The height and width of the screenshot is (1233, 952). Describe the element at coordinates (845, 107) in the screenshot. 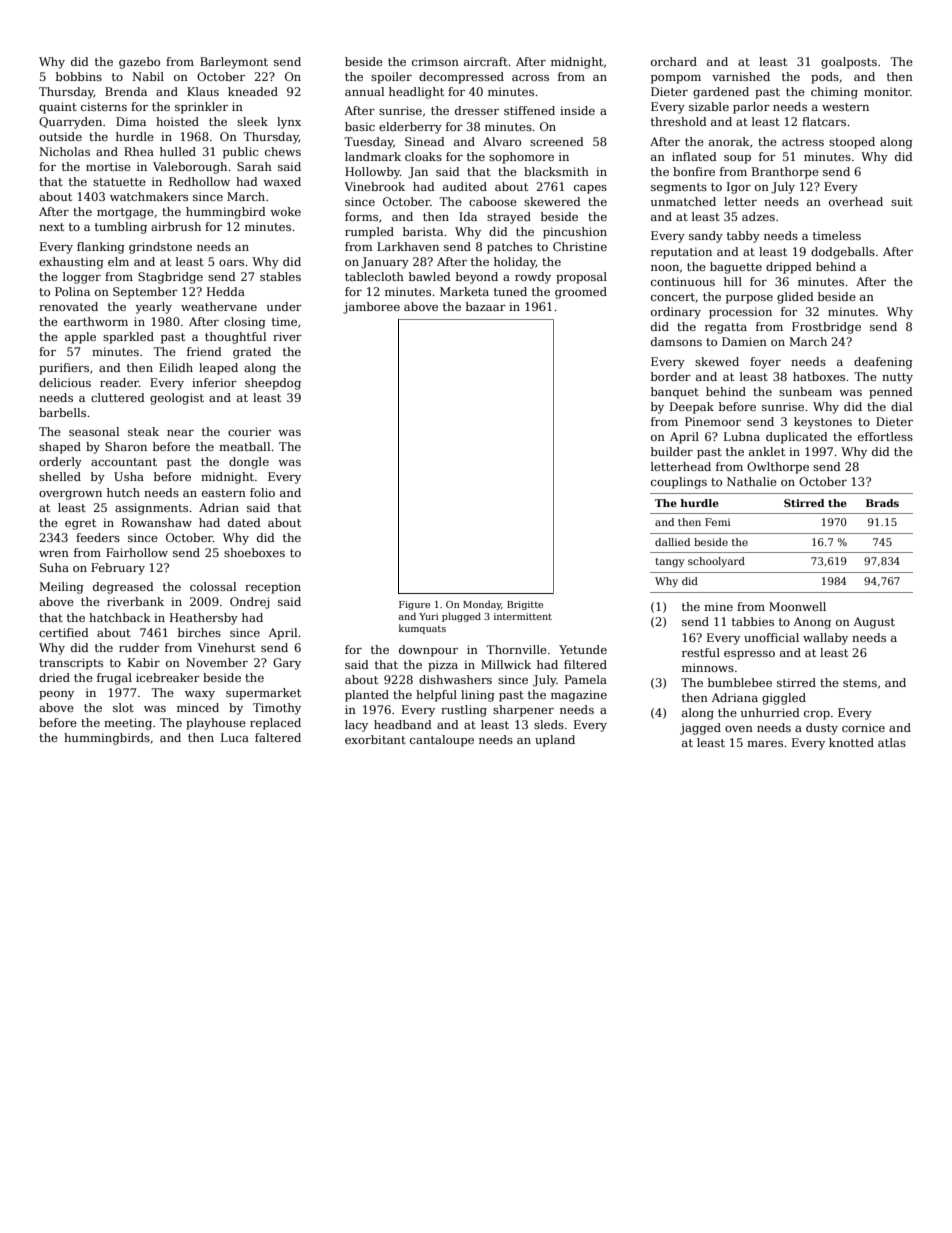

I see `western` at that location.
